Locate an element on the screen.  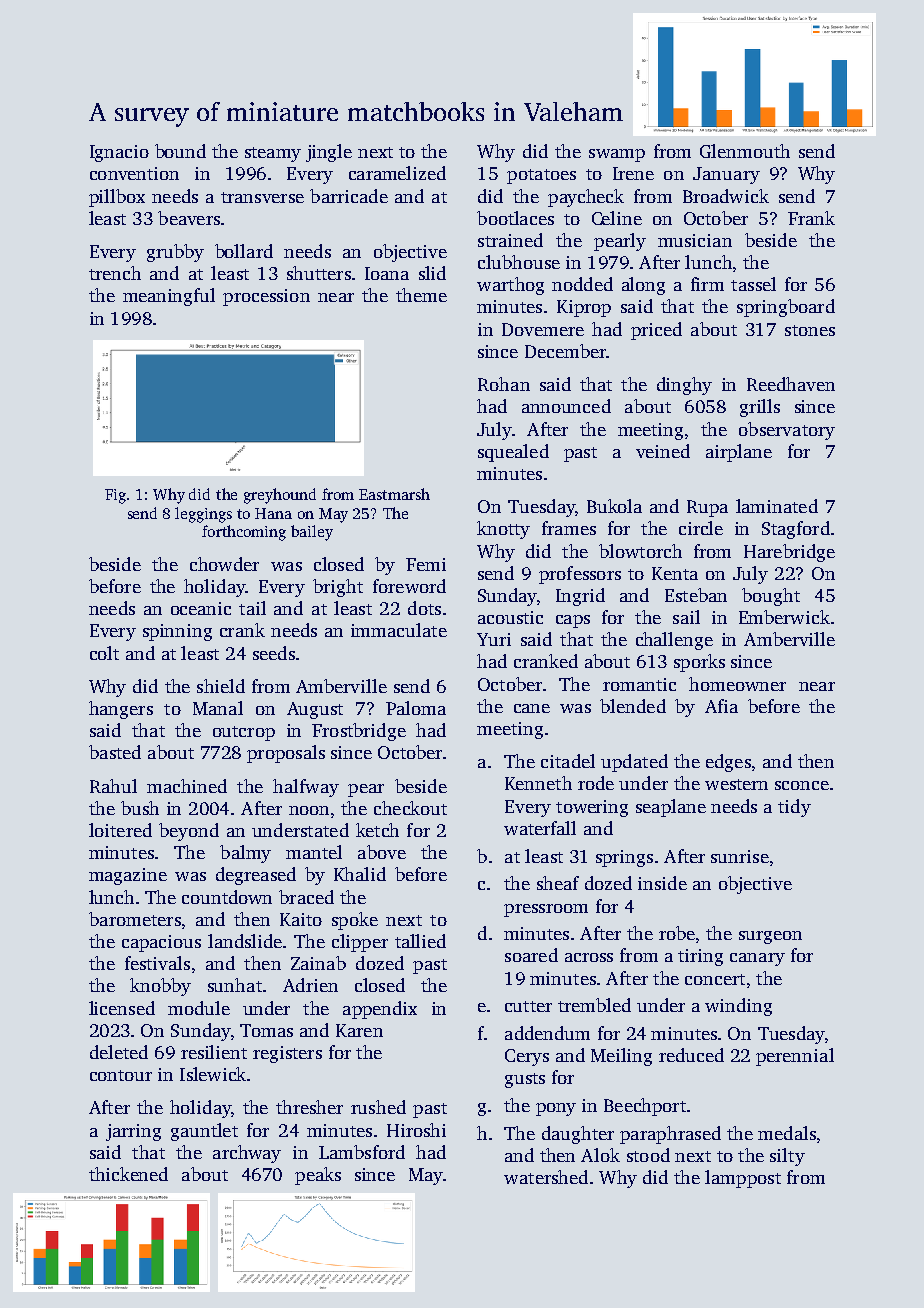
Ignacio is located at coordinates (119, 153).
